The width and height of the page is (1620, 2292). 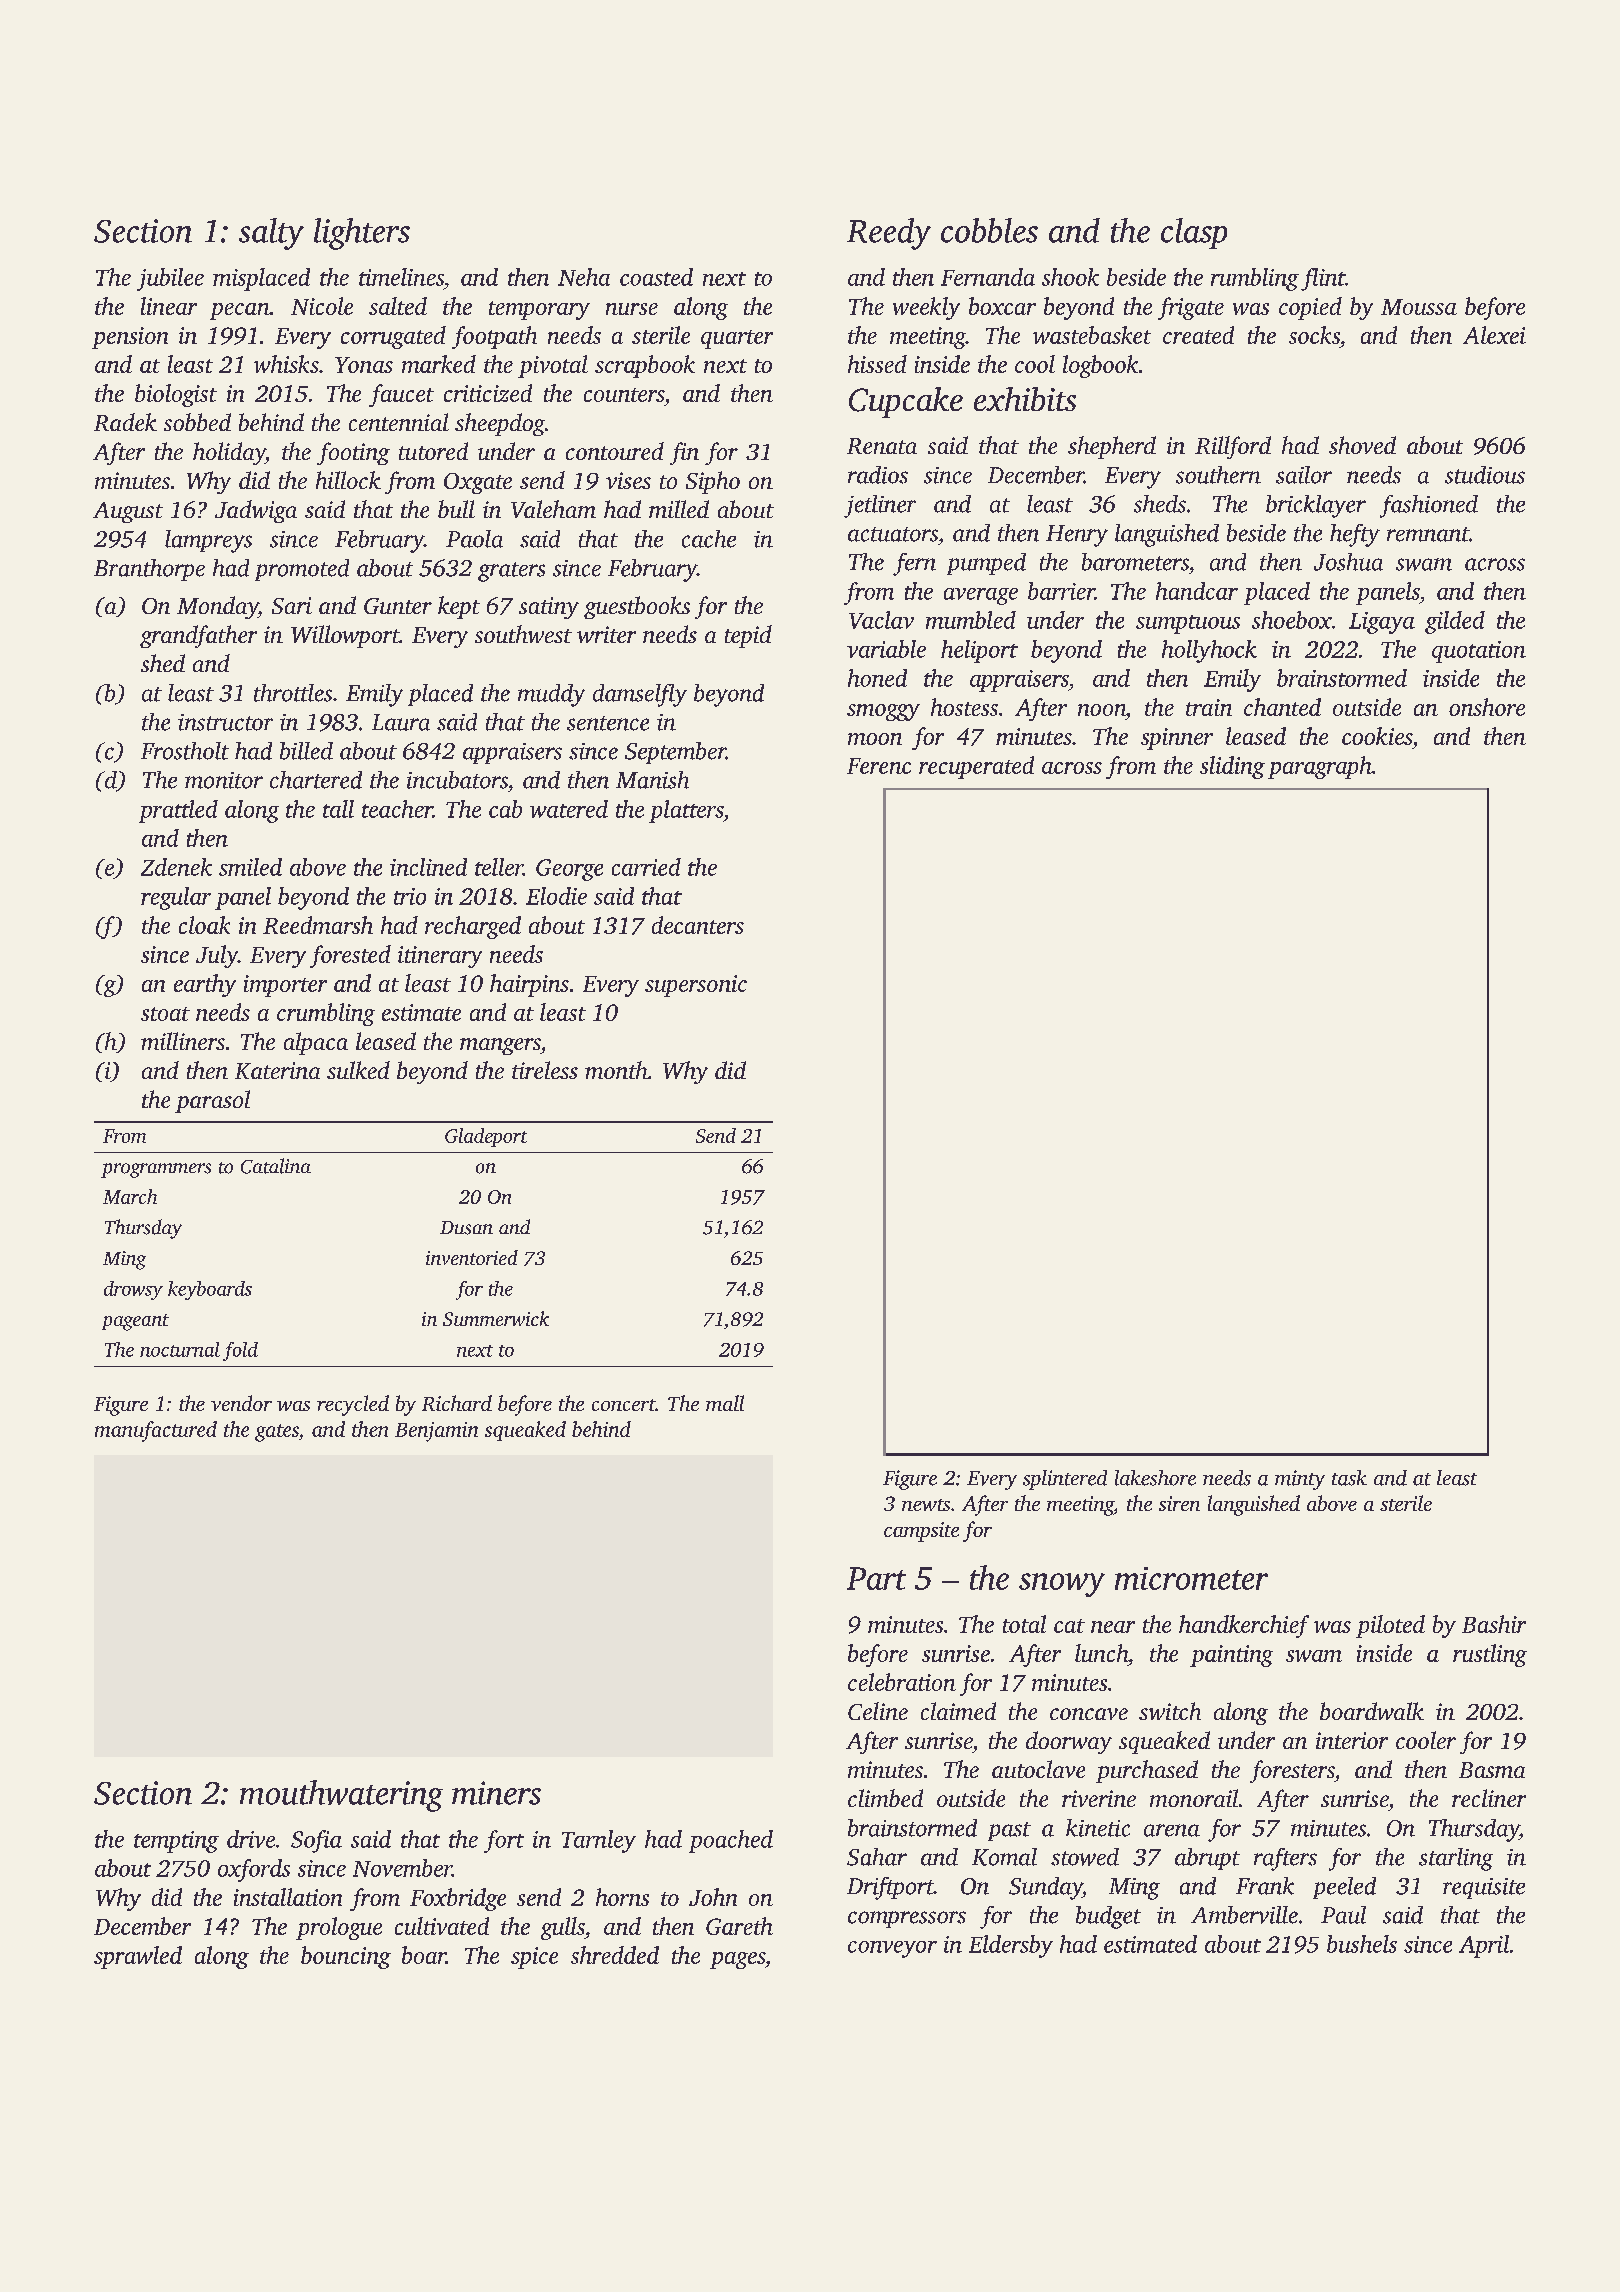 What do you see at coordinates (713, 1897) in the page?
I see `John` at bounding box center [713, 1897].
